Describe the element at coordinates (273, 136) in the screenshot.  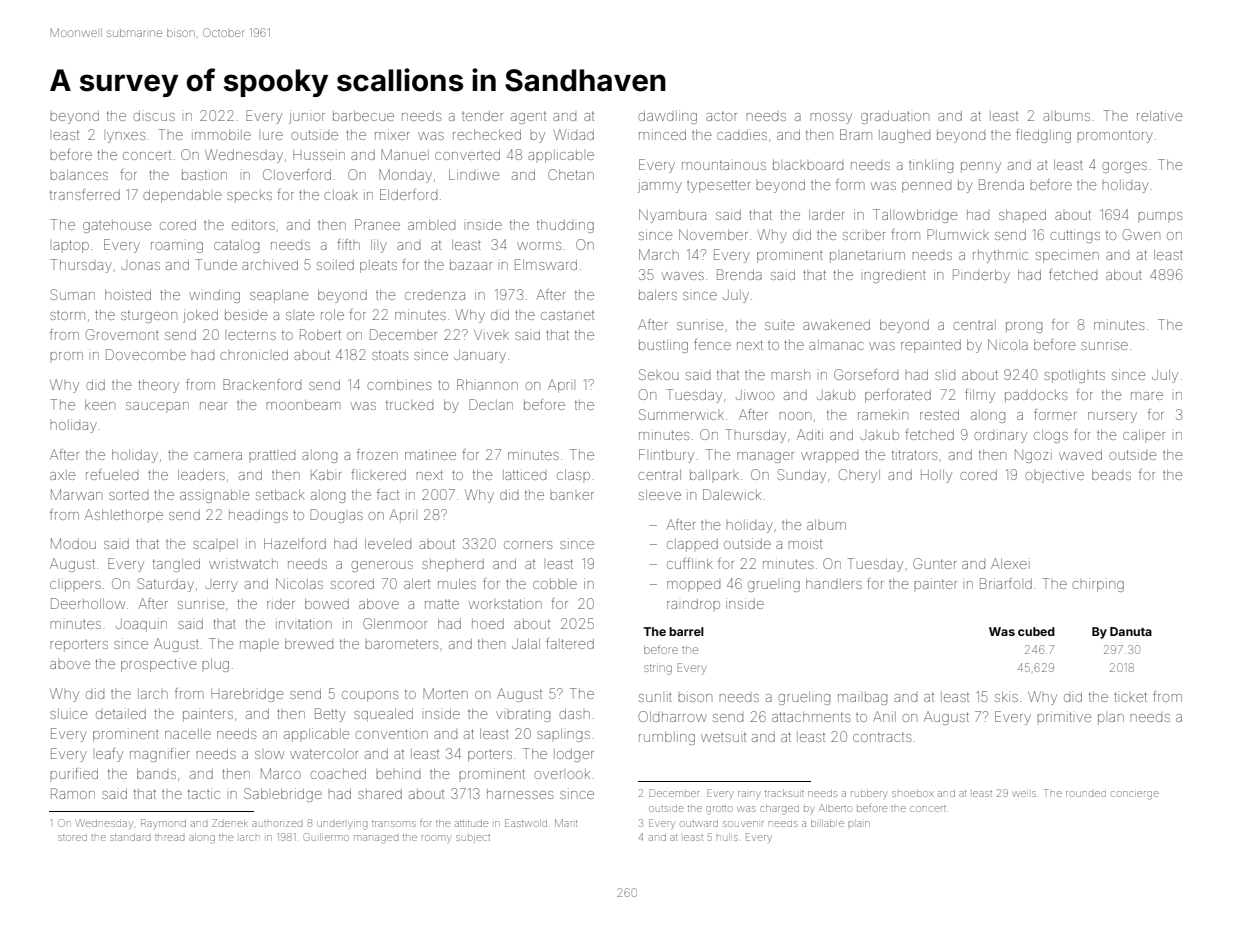
I see `lure` at that location.
